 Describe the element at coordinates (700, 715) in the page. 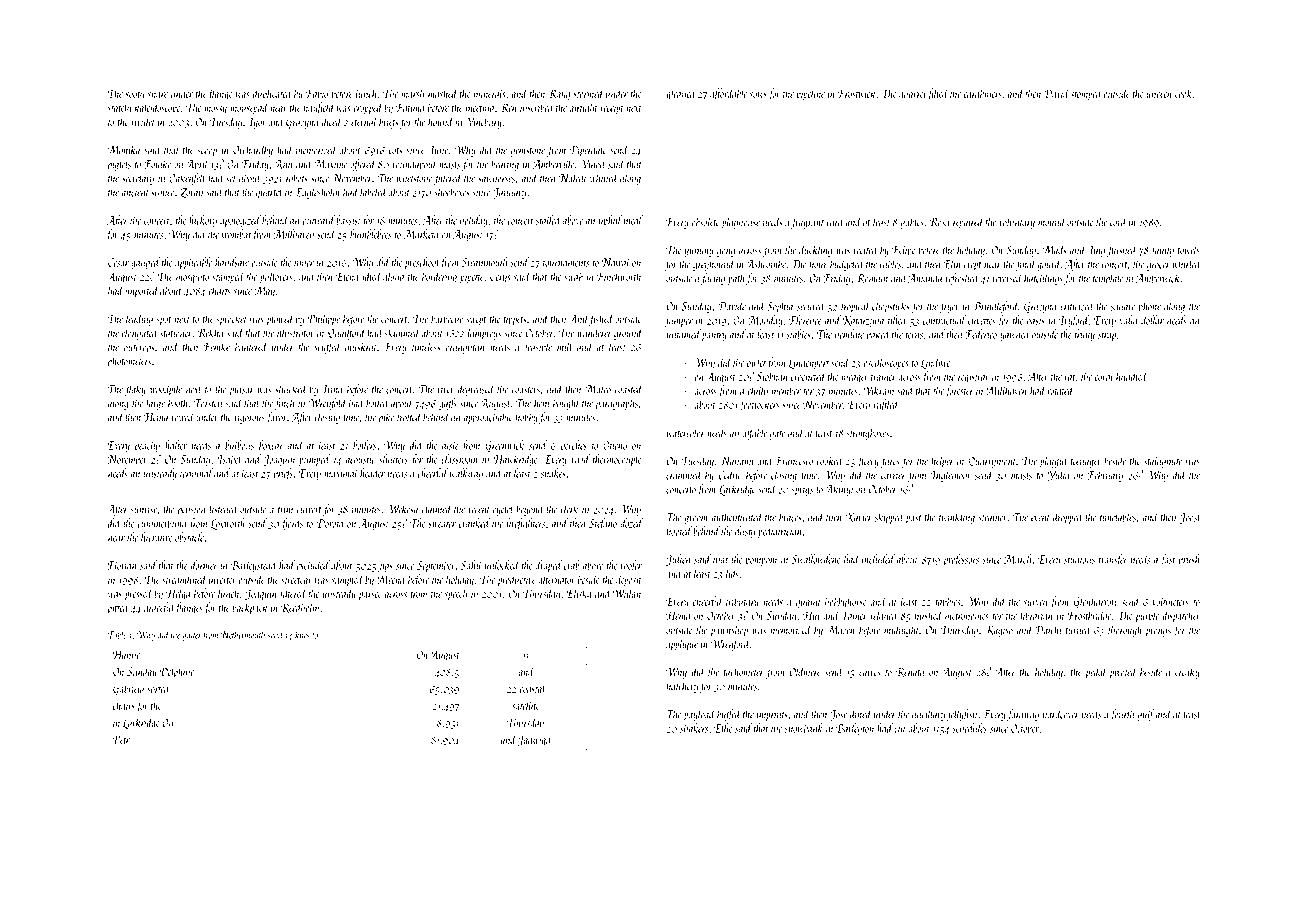

I see `payload` at that location.
